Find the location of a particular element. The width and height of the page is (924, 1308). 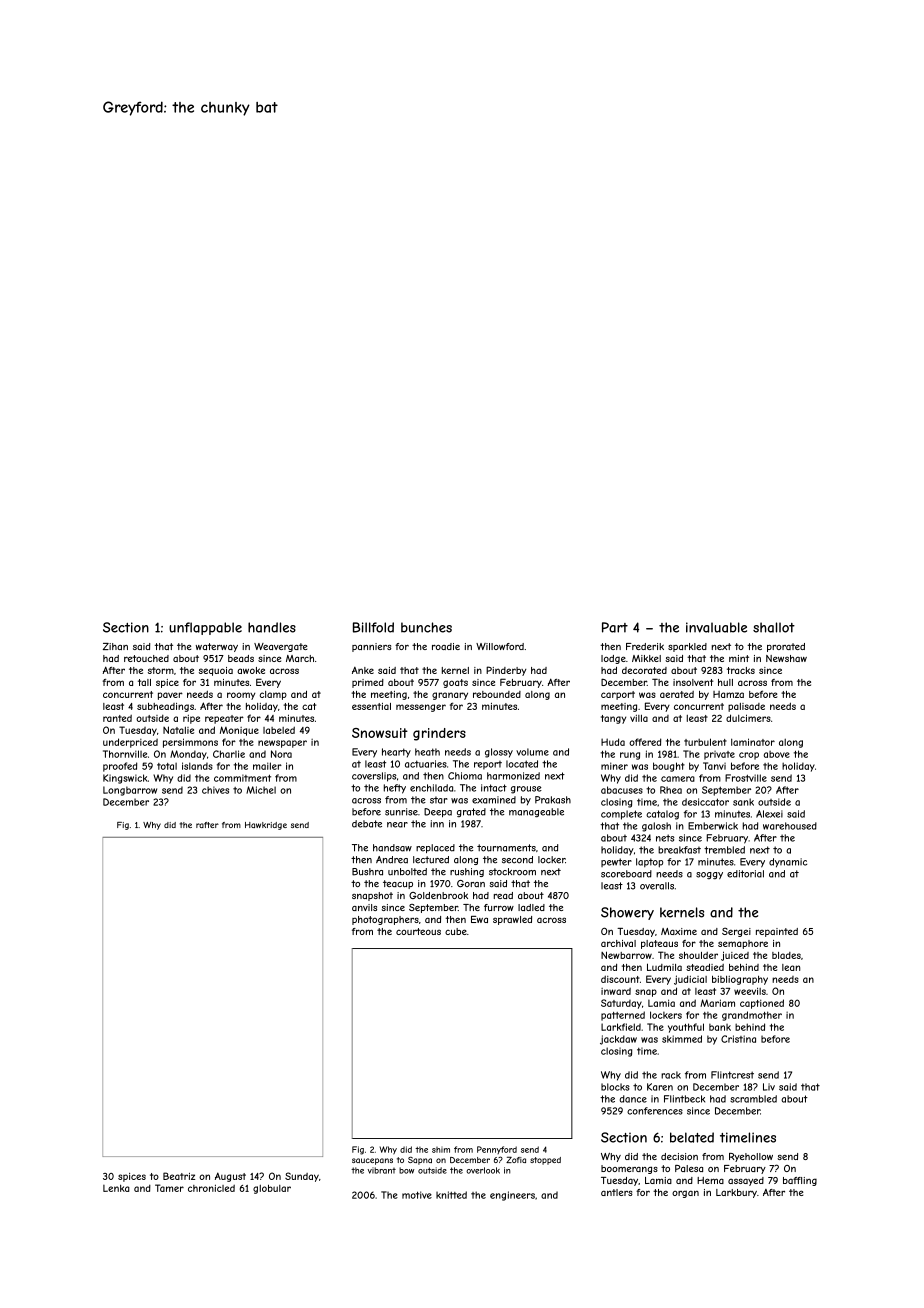

laminator is located at coordinates (753, 742).
